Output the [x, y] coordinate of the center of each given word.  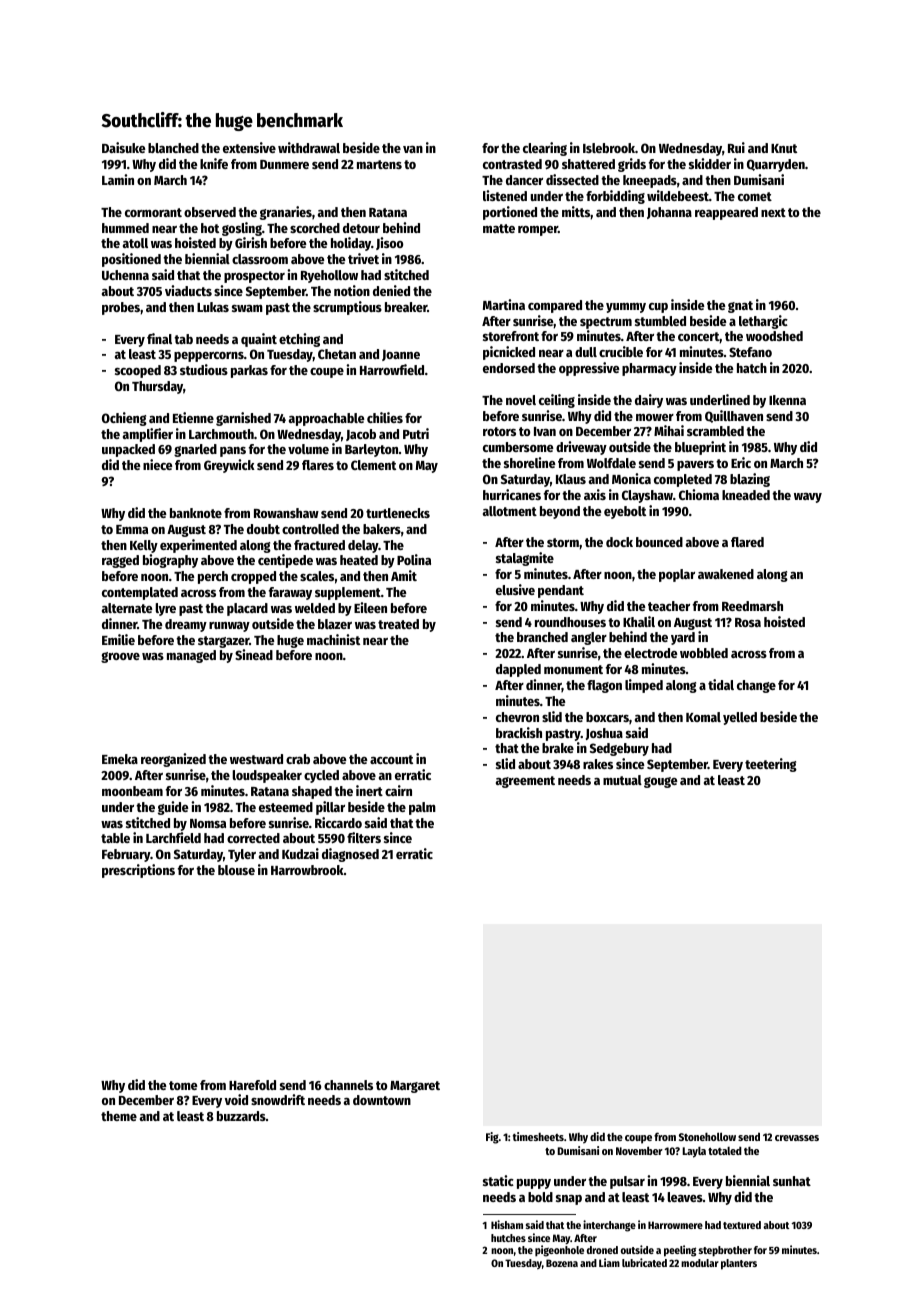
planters [739, 1264]
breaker [406, 307]
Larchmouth [221, 434]
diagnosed [350, 855]
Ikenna [787, 400]
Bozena [562, 1263]
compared [555, 306]
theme [119, 1116]
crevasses [797, 1138]
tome [183, 1085]
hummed [125, 228]
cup [658, 308]
